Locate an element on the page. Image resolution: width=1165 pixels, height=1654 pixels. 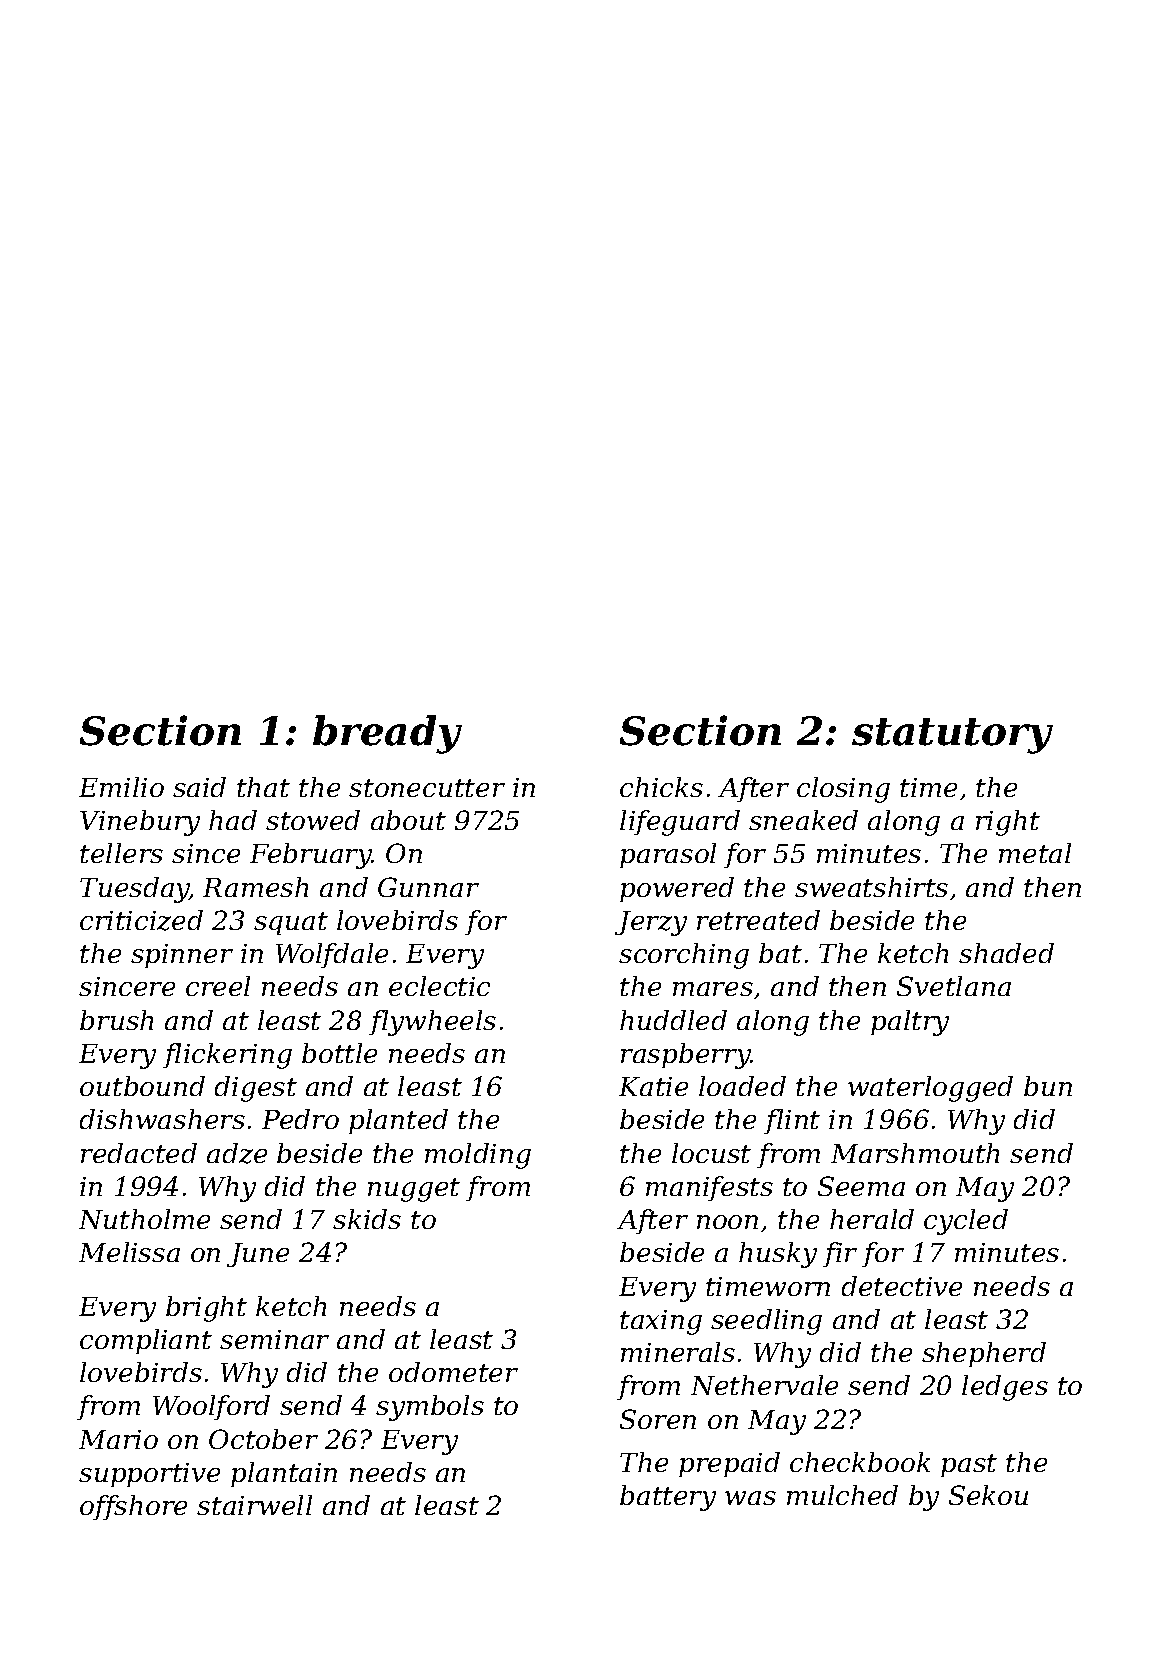
molding is located at coordinates (478, 1156).
